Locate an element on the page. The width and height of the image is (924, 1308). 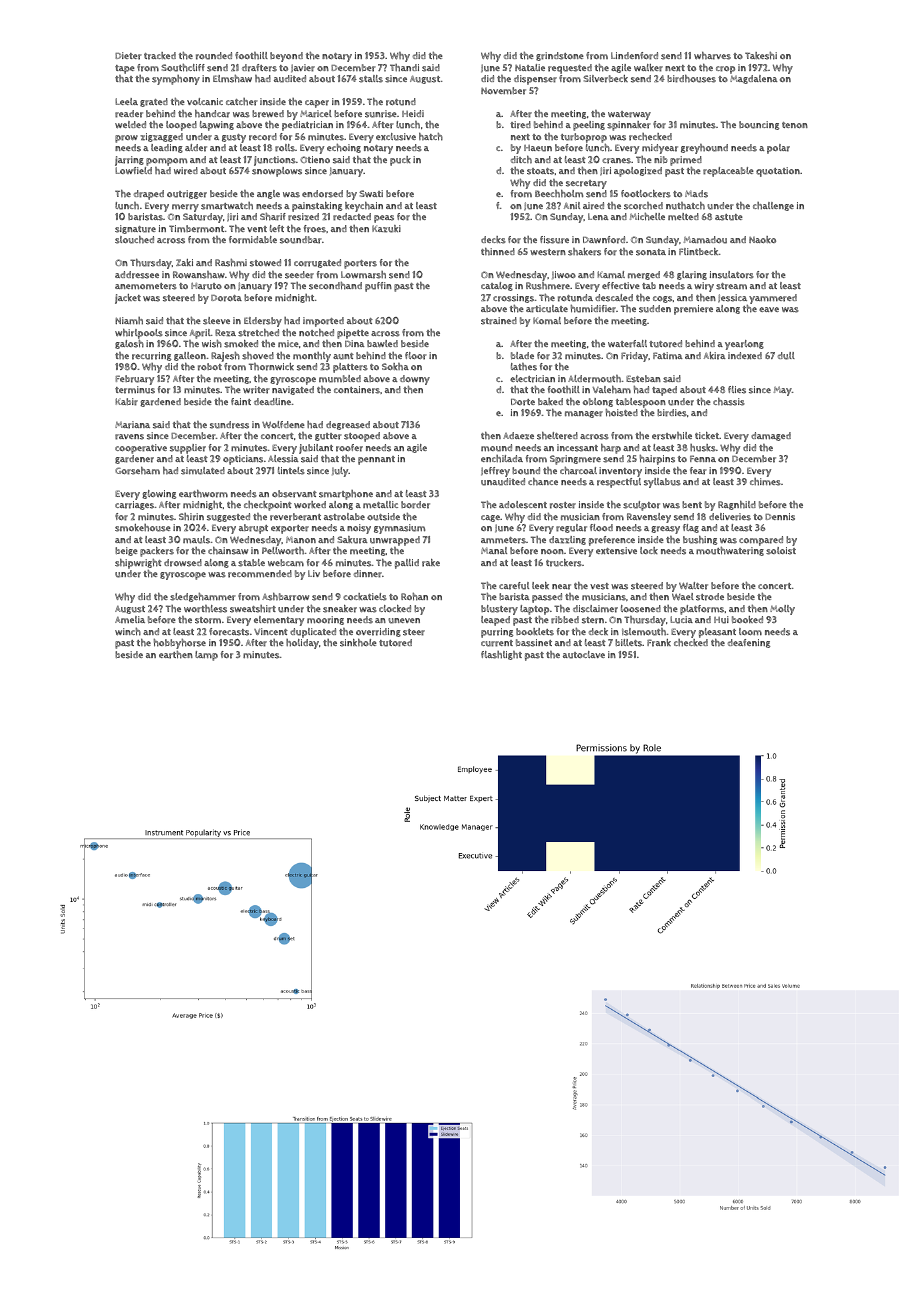
deafening is located at coordinates (749, 643).
